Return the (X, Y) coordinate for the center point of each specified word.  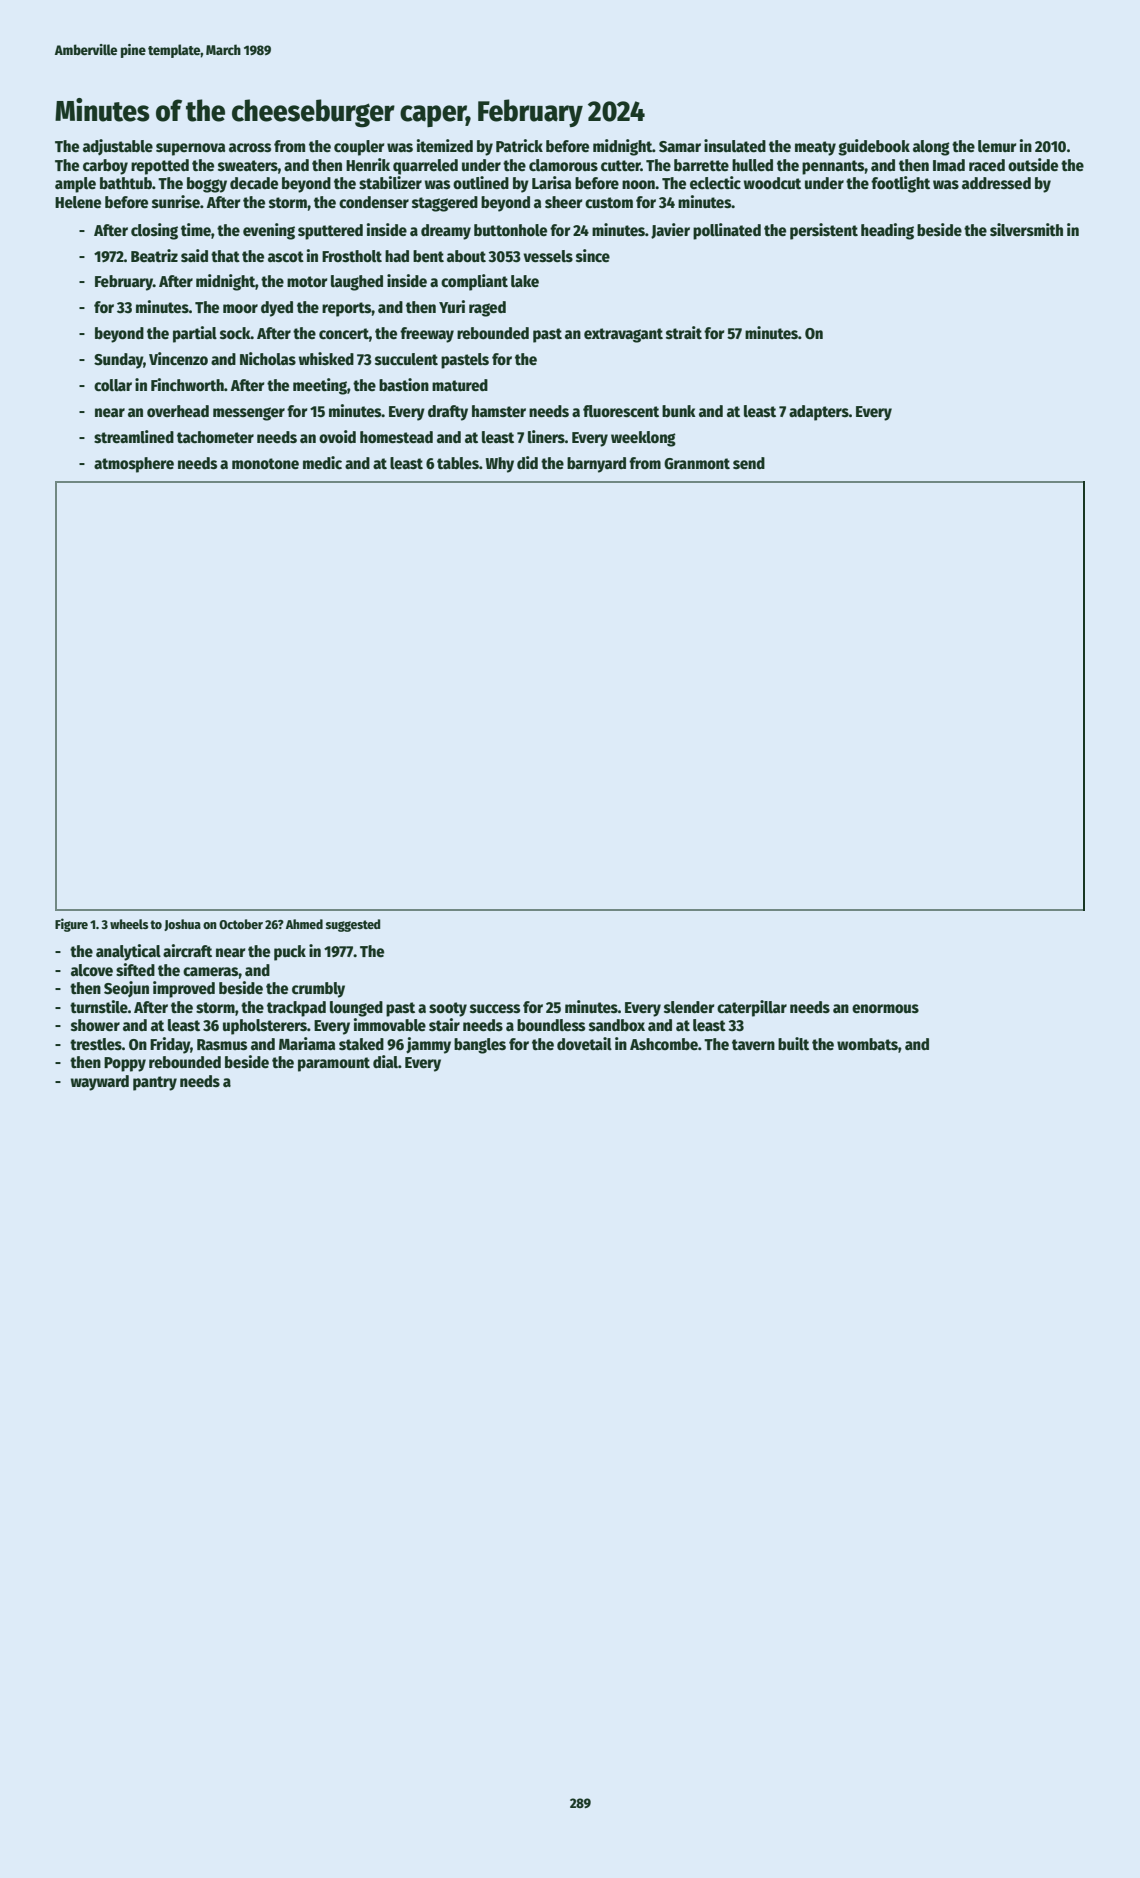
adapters (819, 413)
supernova (190, 149)
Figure (71, 925)
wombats (867, 1044)
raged (487, 309)
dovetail (584, 1043)
